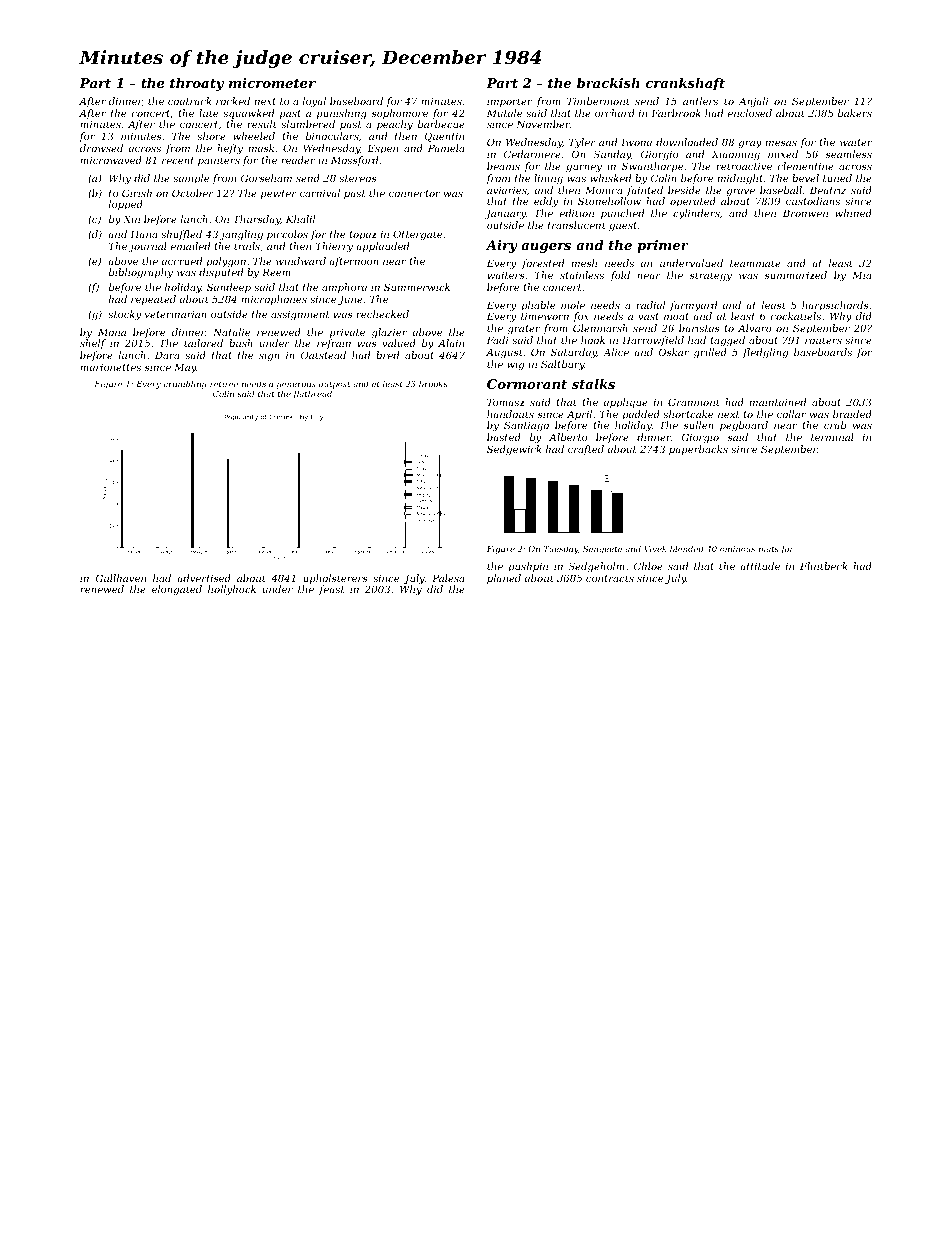 The image size is (952, 1233). Describe the element at coordinates (101, 148) in the screenshot. I see `drowsed` at that location.
